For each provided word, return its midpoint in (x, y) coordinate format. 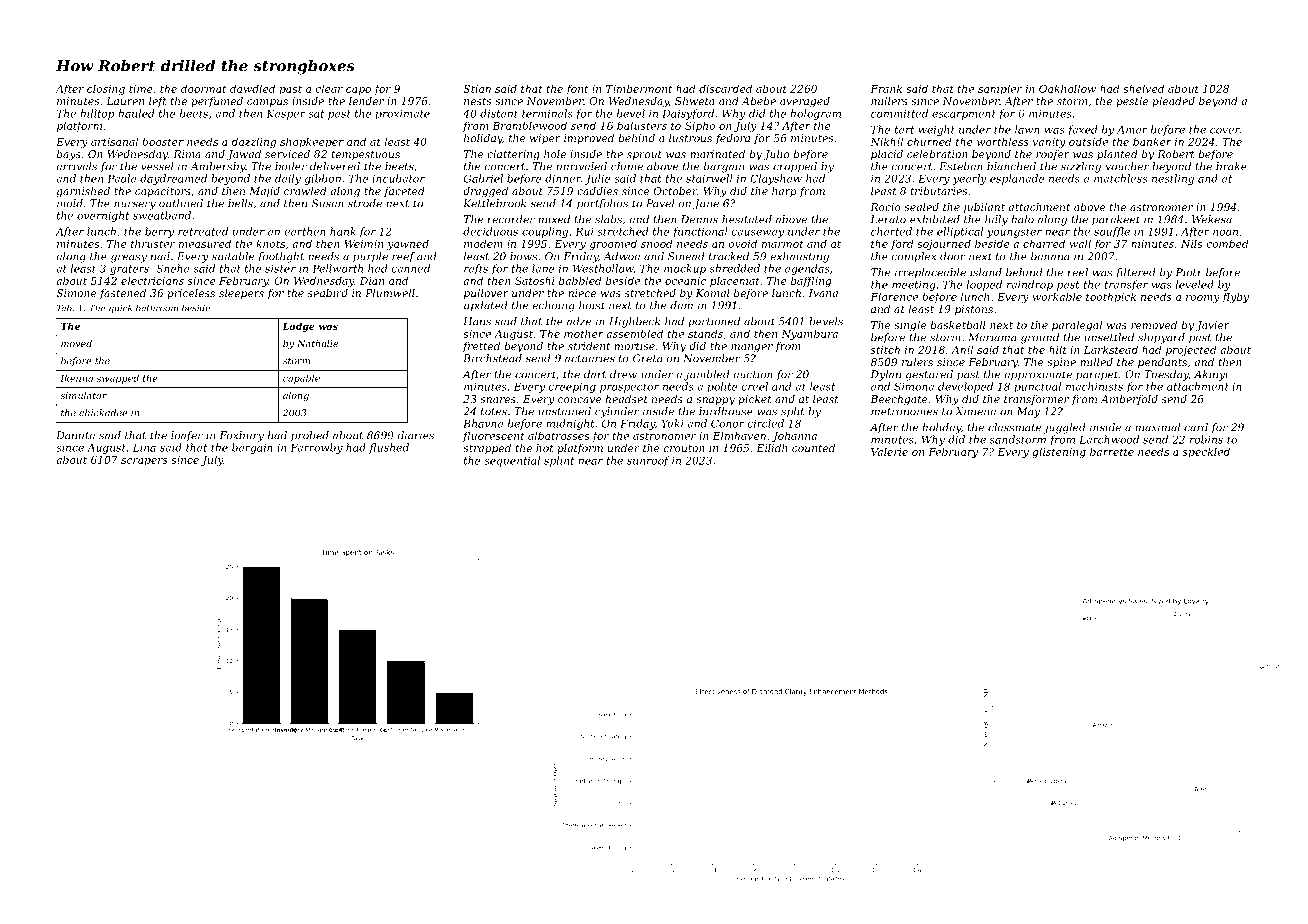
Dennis (699, 219)
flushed (389, 448)
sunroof (648, 461)
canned (410, 268)
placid (887, 155)
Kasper (286, 114)
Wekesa (1212, 219)
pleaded (1173, 102)
